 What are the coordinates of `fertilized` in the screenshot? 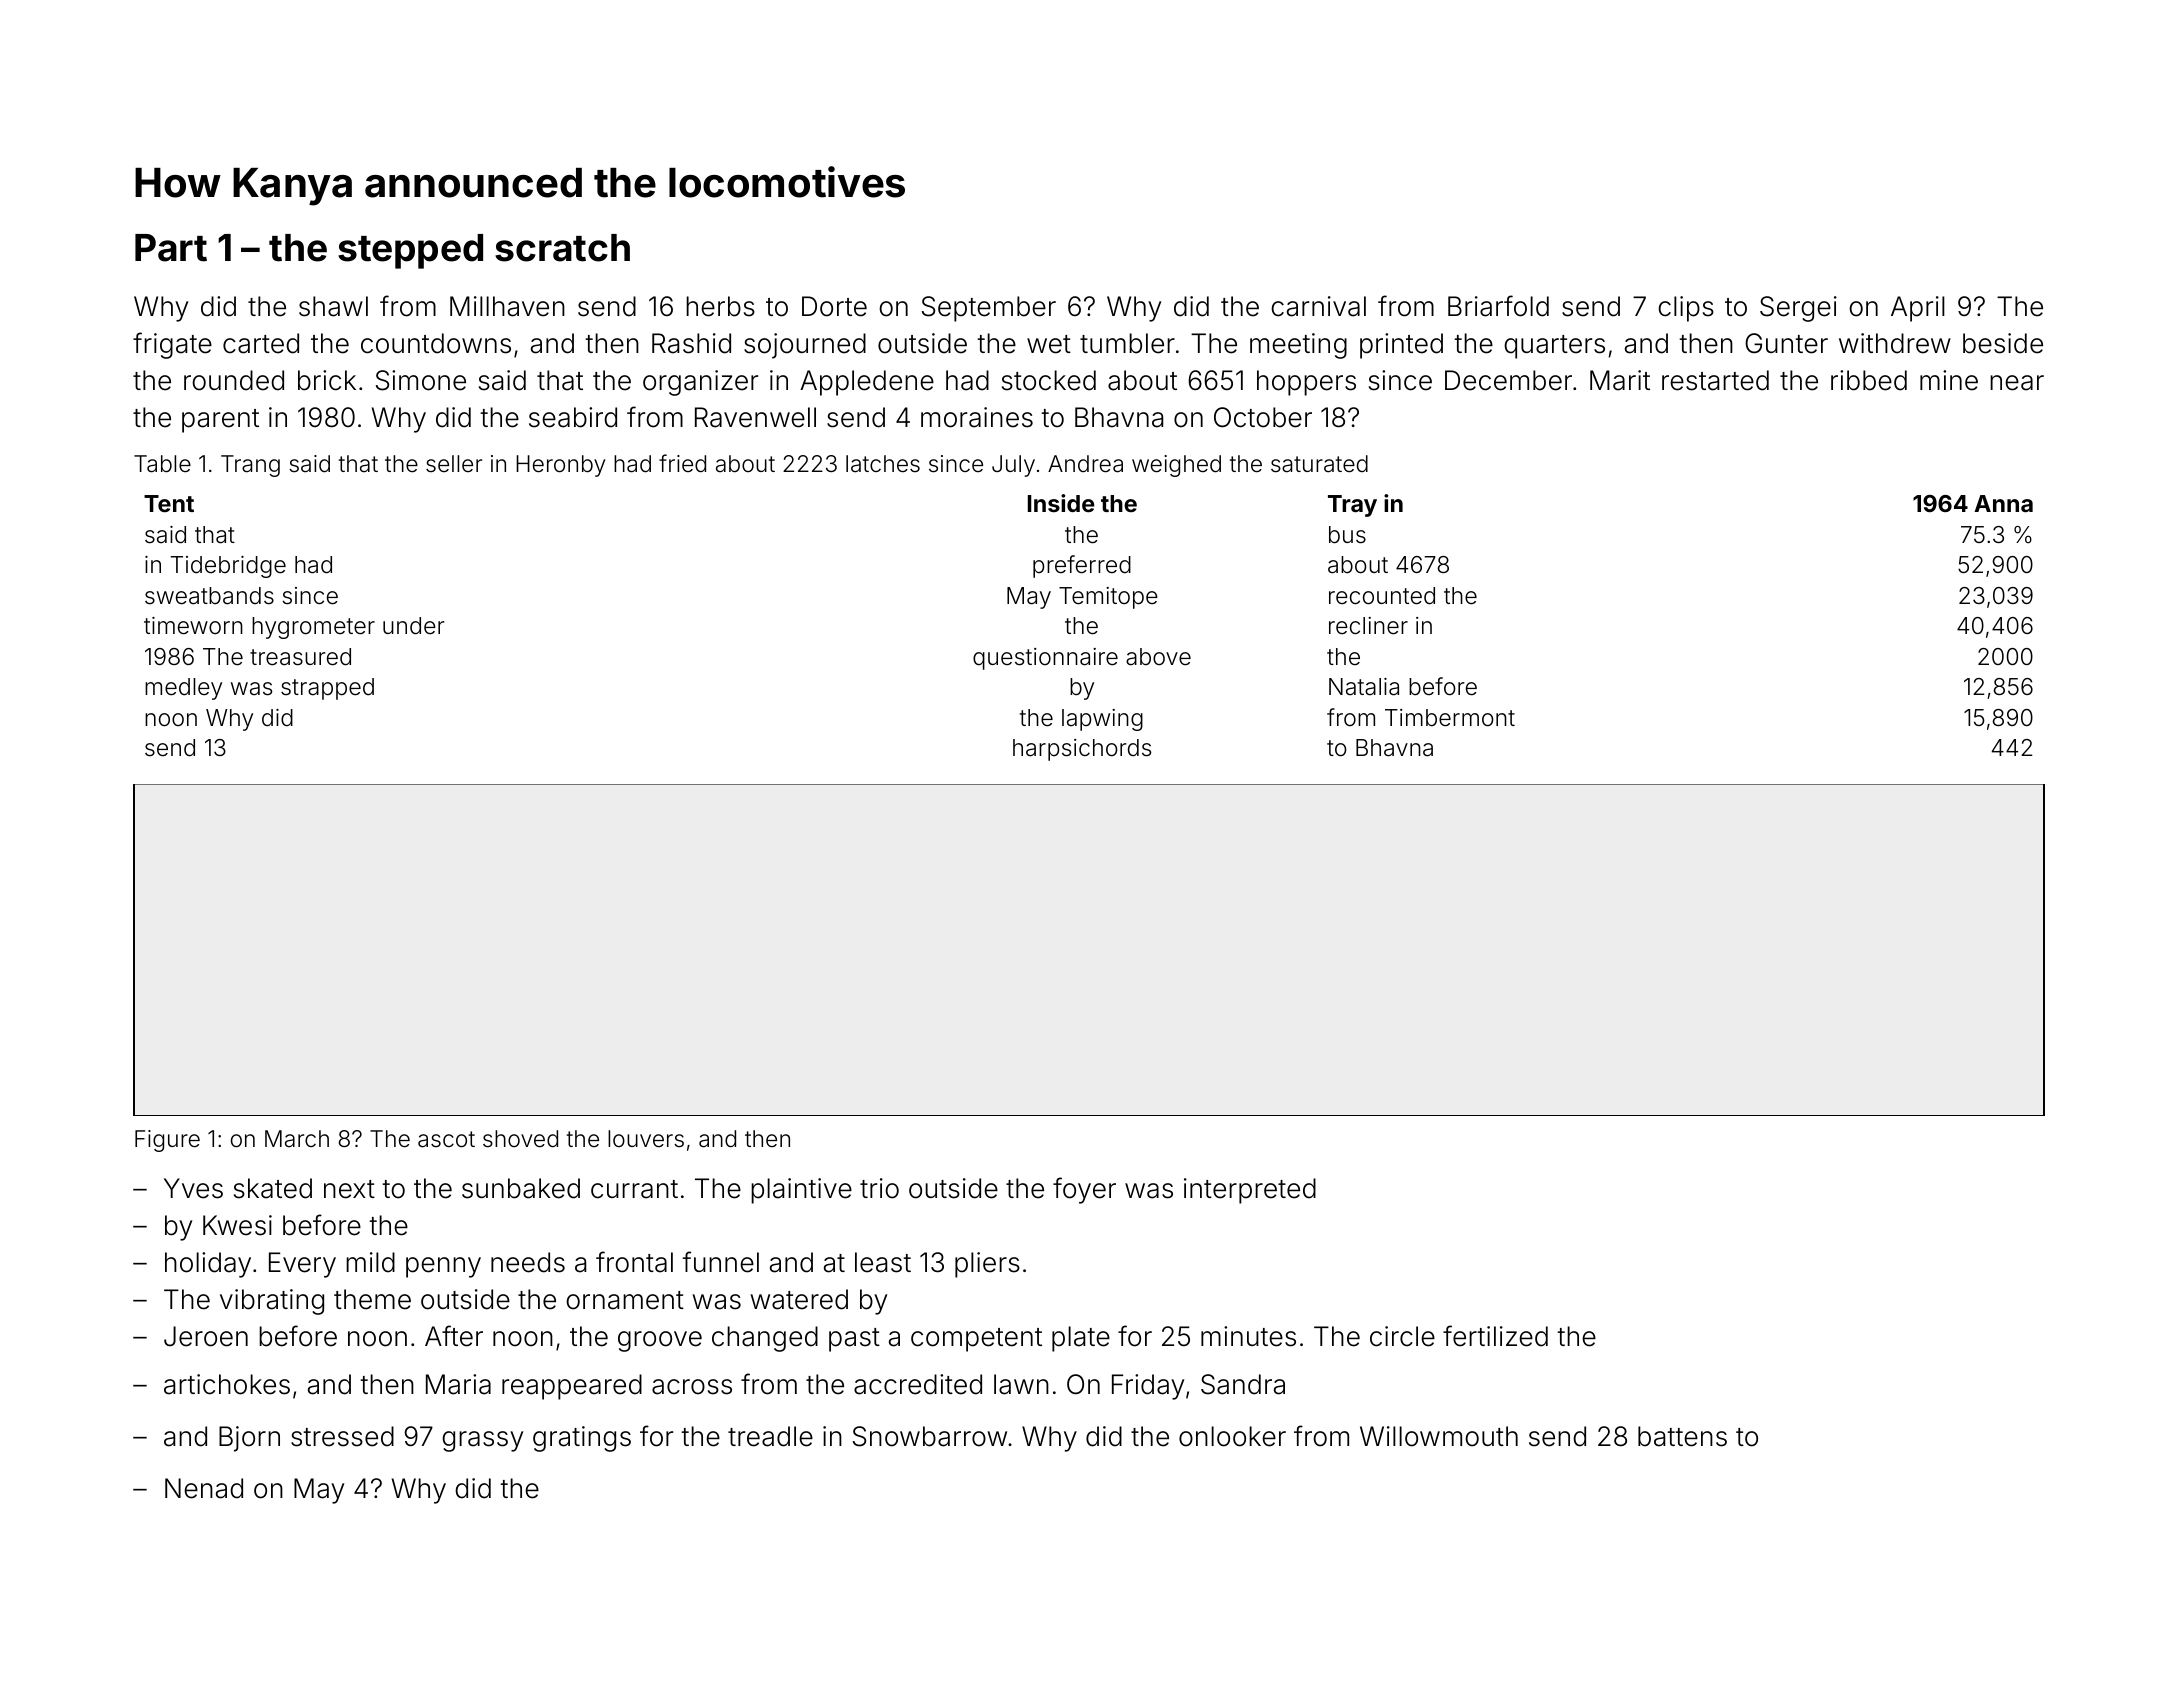 It's located at (1495, 1336).
